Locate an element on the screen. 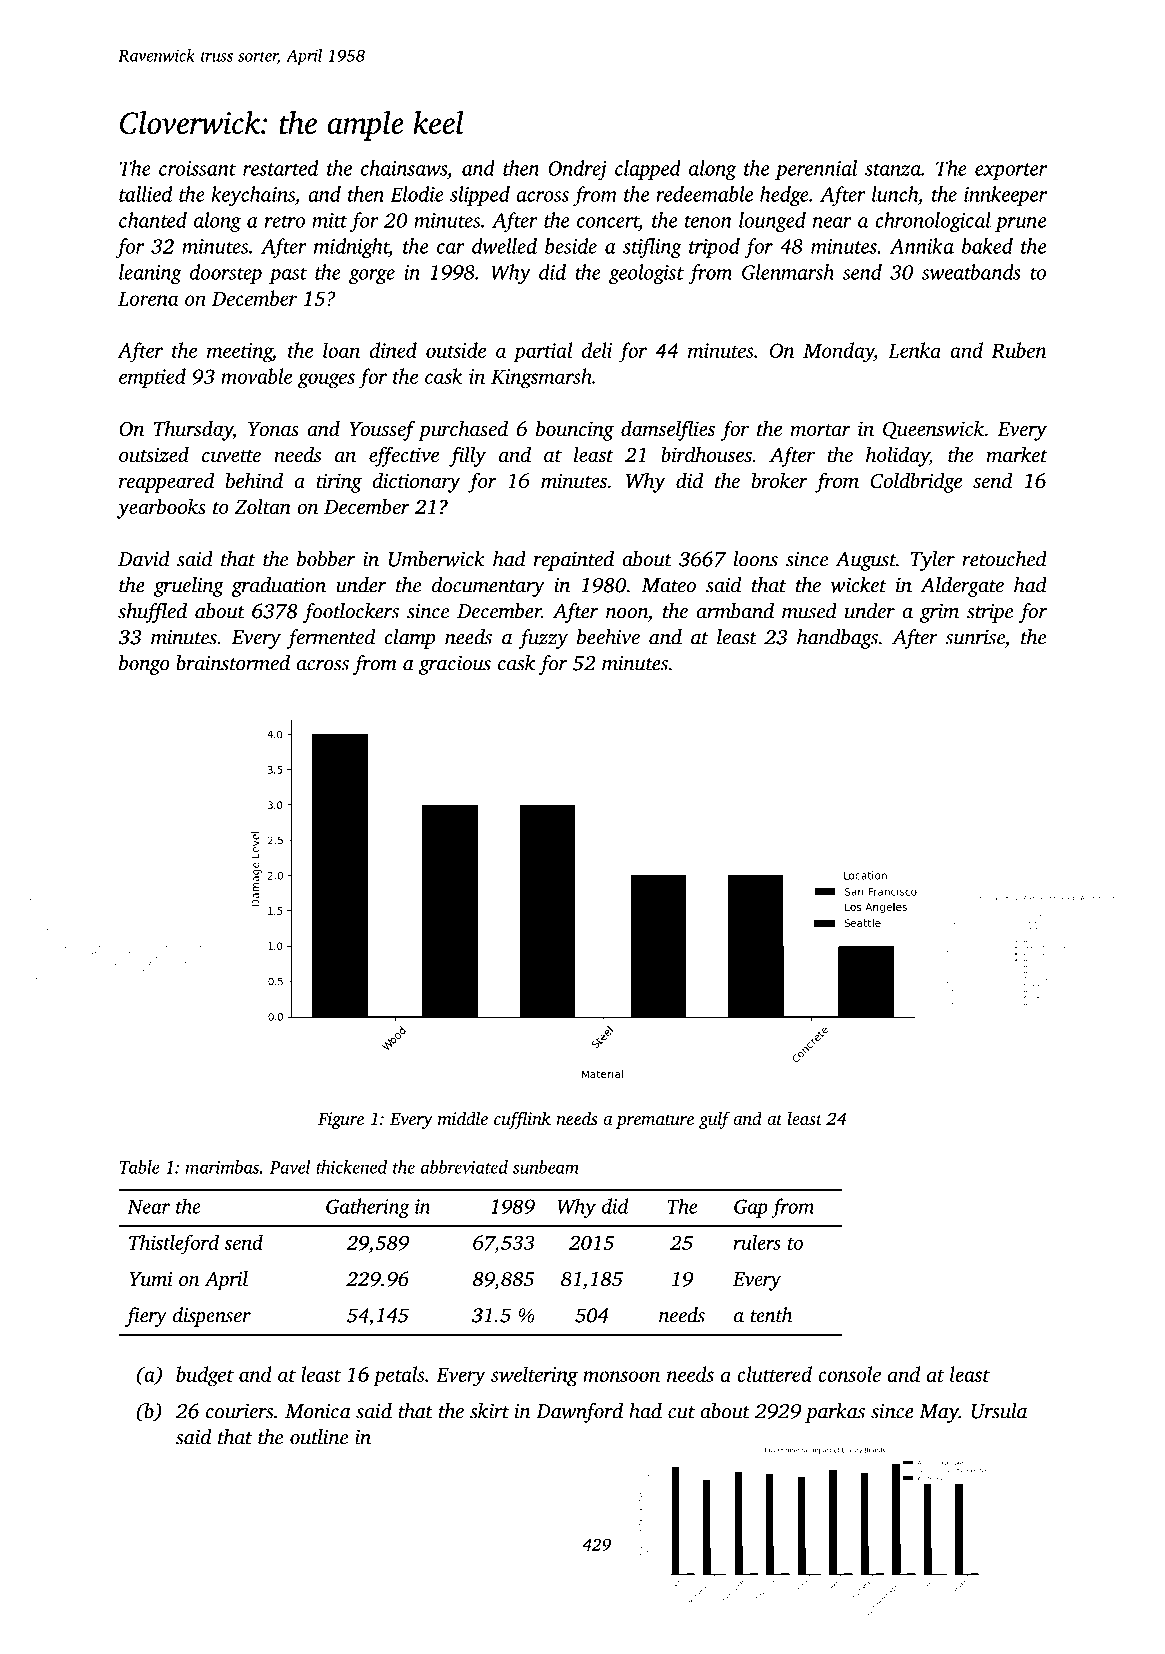 Image resolution: width=1165 pixels, height=1654 pixels. brainstormed is located at coordinates (233, 663).
